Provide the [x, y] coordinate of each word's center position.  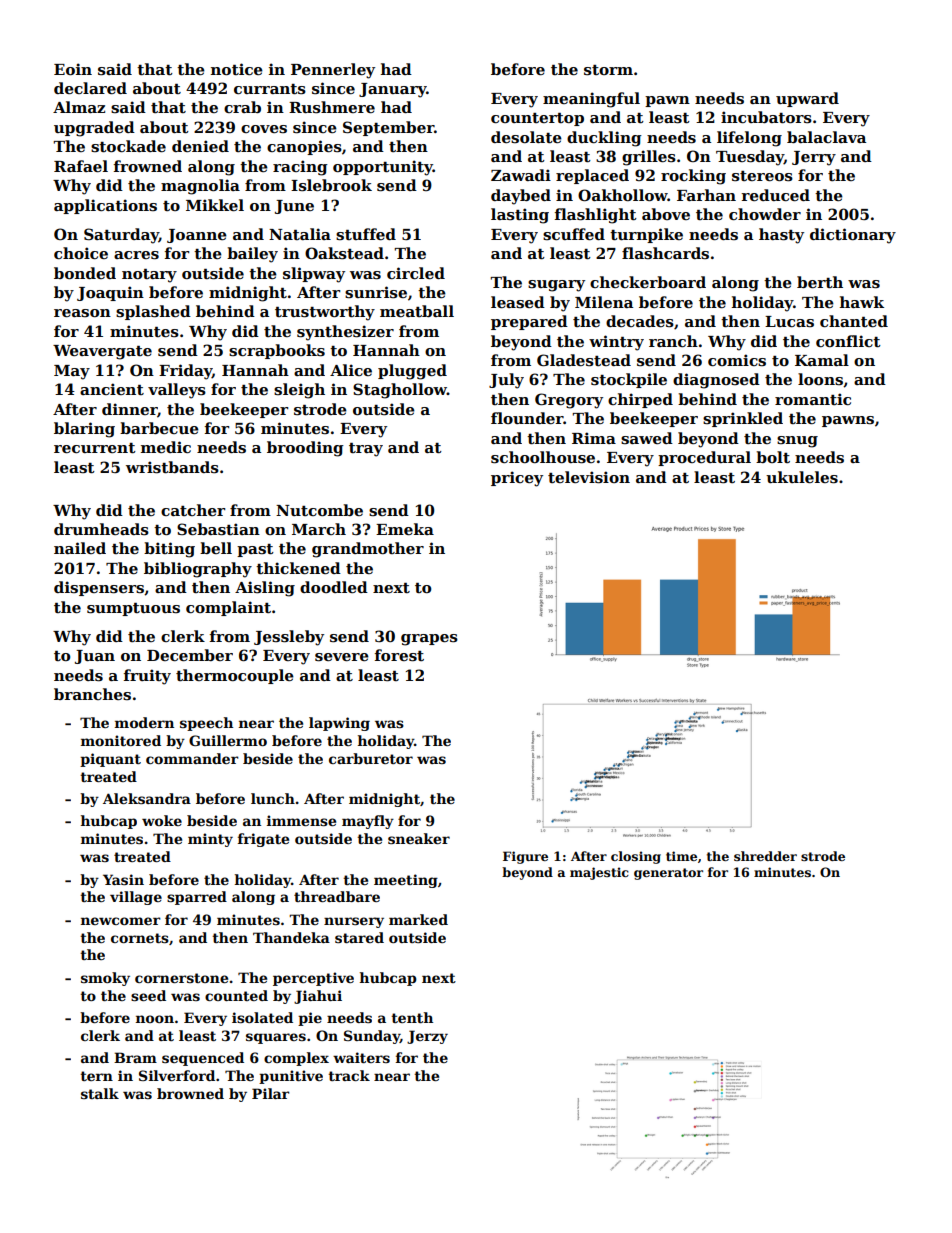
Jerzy [427, 1037]
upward [807, 99]
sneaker [419, 838]
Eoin [73, 69]
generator [668, 874]
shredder [765, 856]
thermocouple [235, 676]
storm [608, 70]
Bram [135, 1057]
